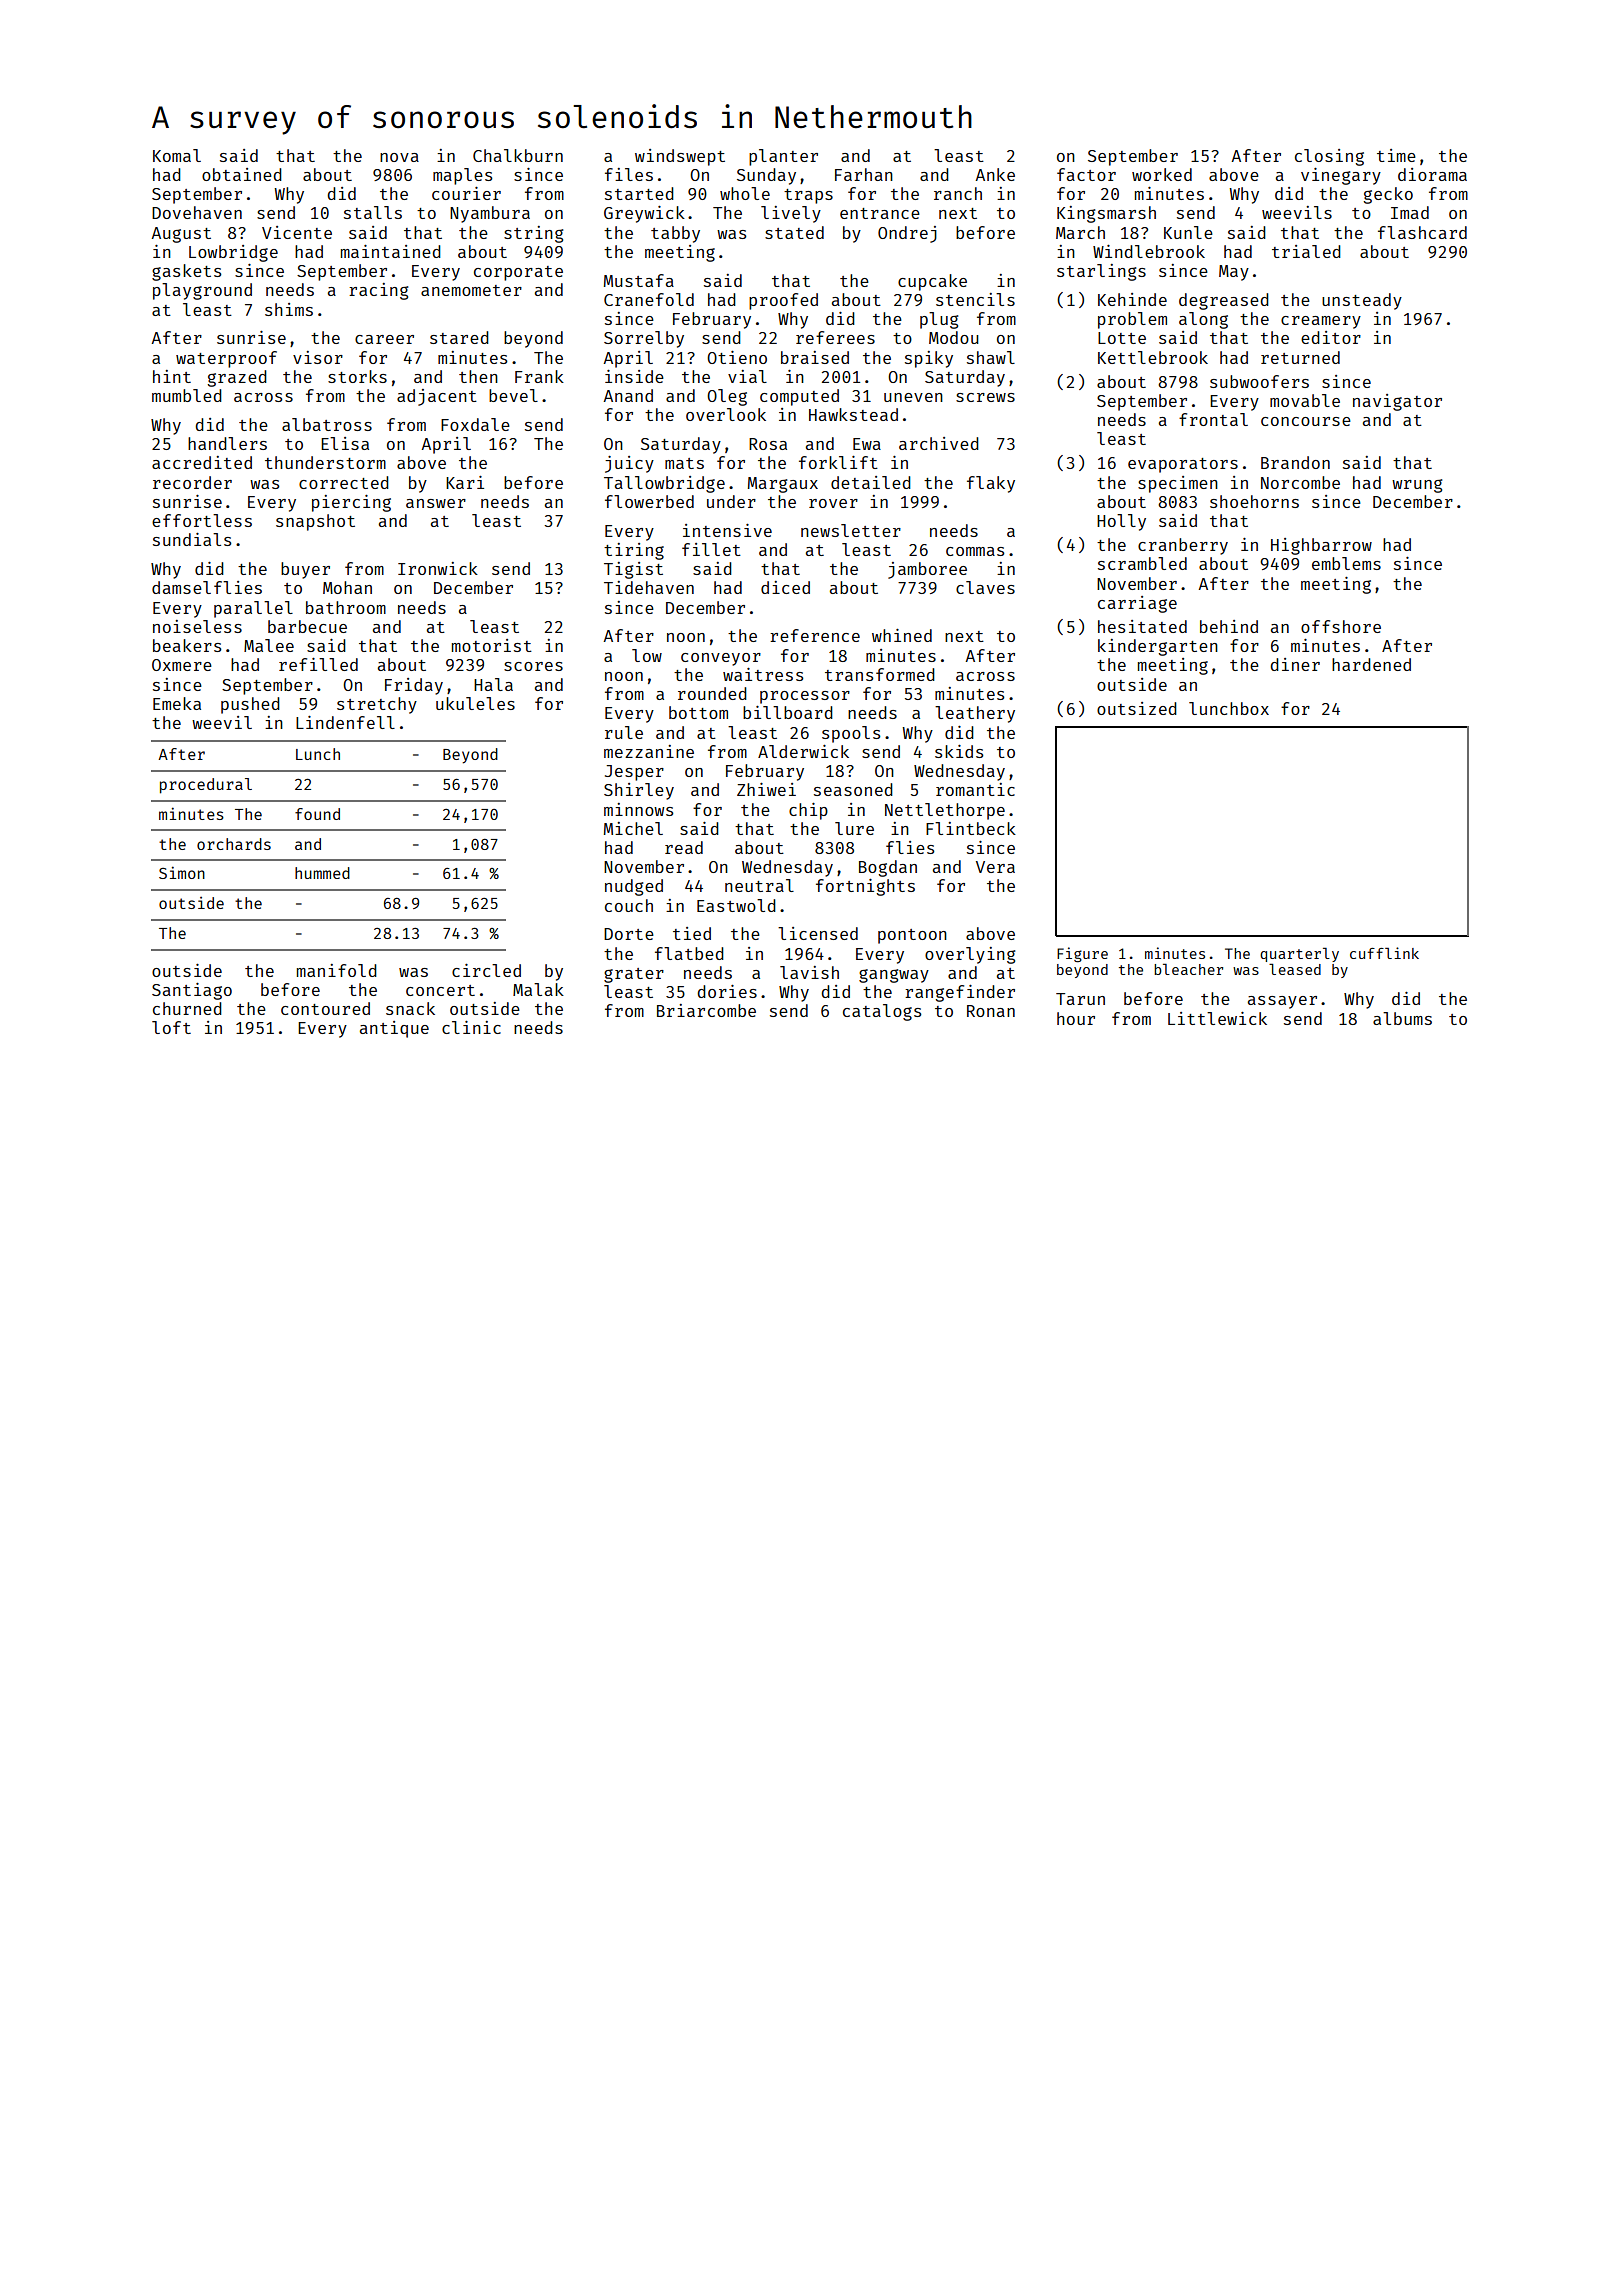 The image size is (1620, 2292). I want to click on maintained, so click(391, 251).
